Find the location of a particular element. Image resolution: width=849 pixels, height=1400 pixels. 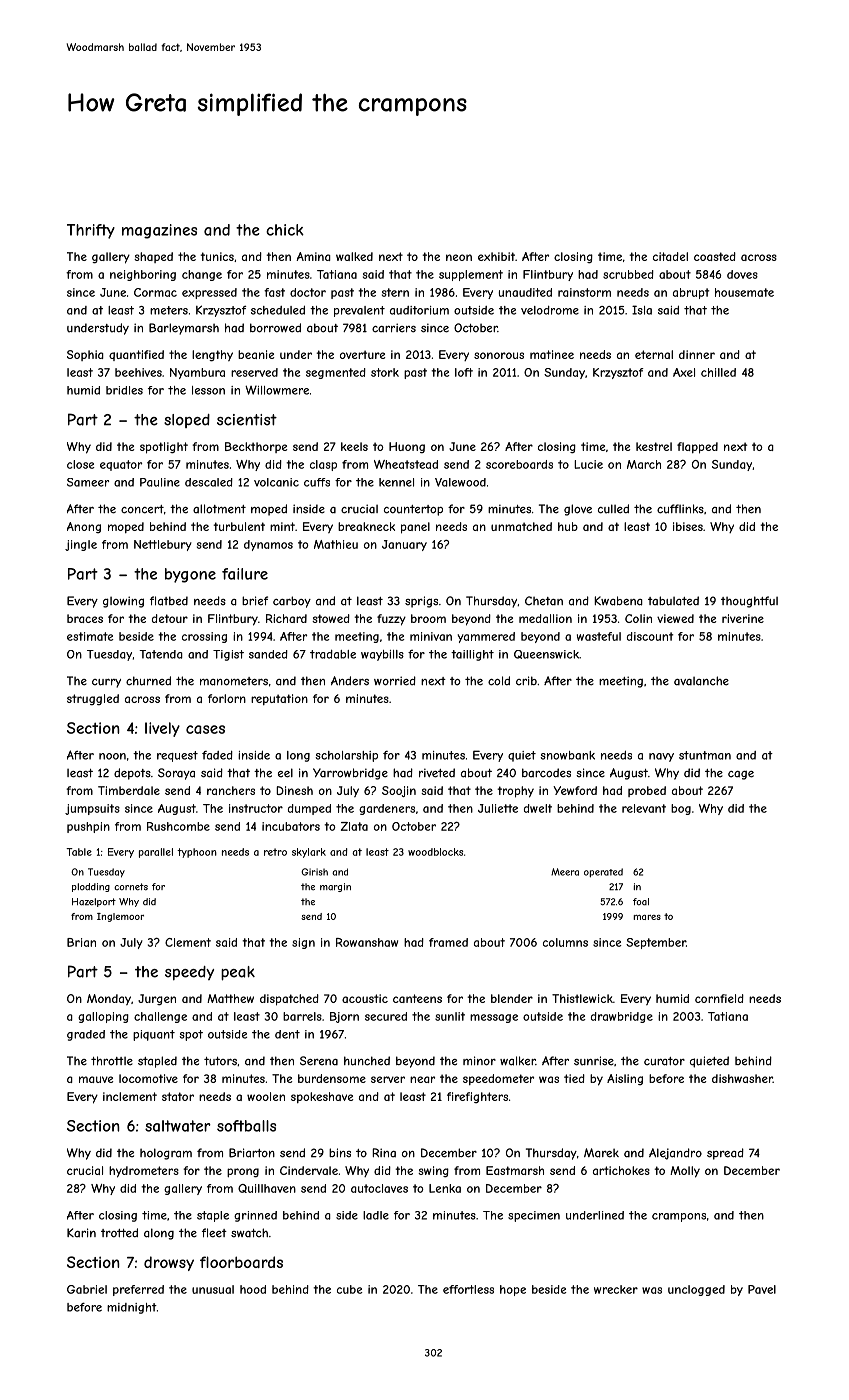

Karin is located at coordinates (81, 1232).
